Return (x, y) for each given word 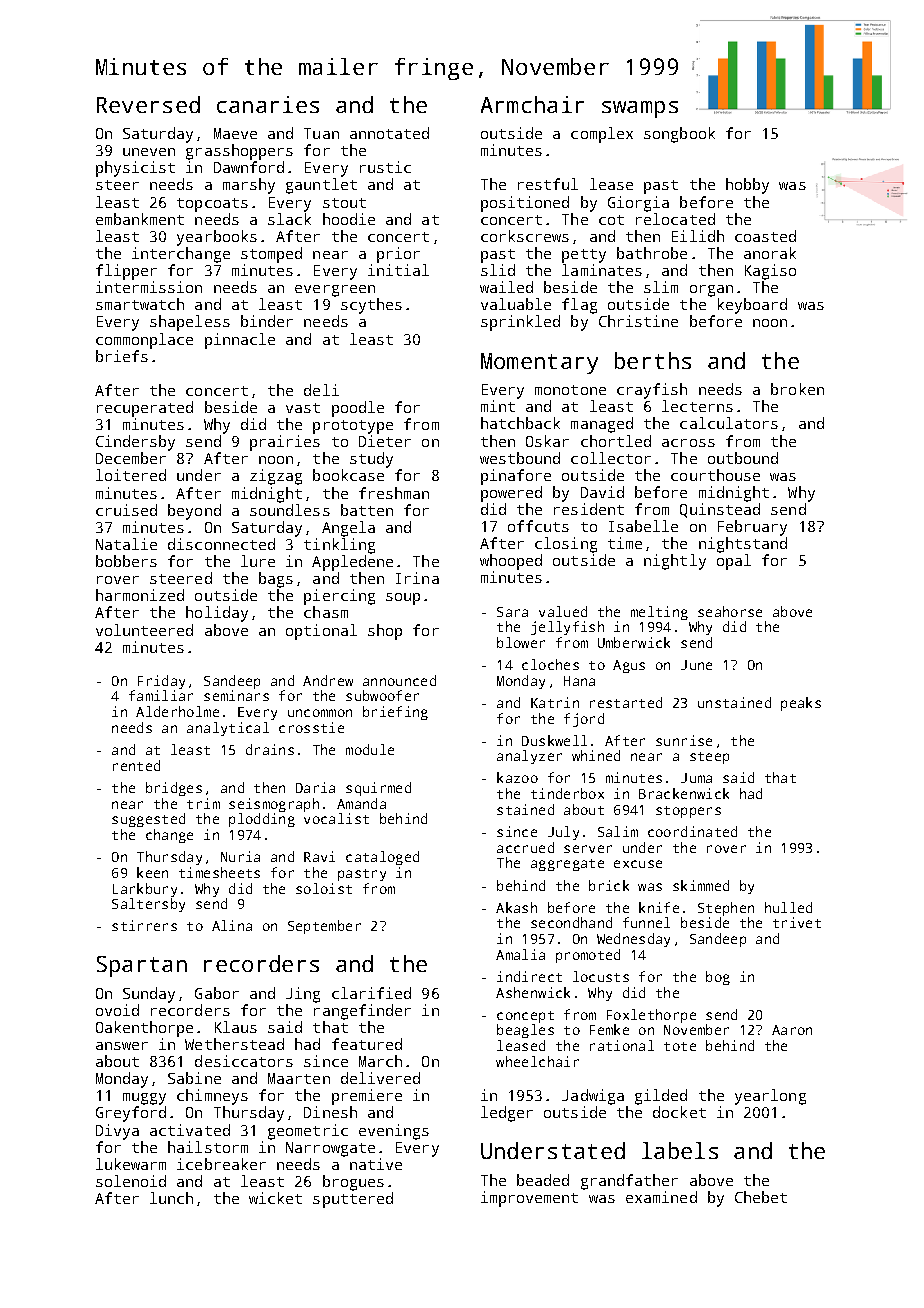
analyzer (529, 757)
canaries (268, 104)
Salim (618, 831)
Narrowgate (330, 1149)
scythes (371, 306)
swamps (640, 109)
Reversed (148, 104)
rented (136, 765)
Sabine (194, 1078)
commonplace (144, 341)
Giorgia (638, 204)
